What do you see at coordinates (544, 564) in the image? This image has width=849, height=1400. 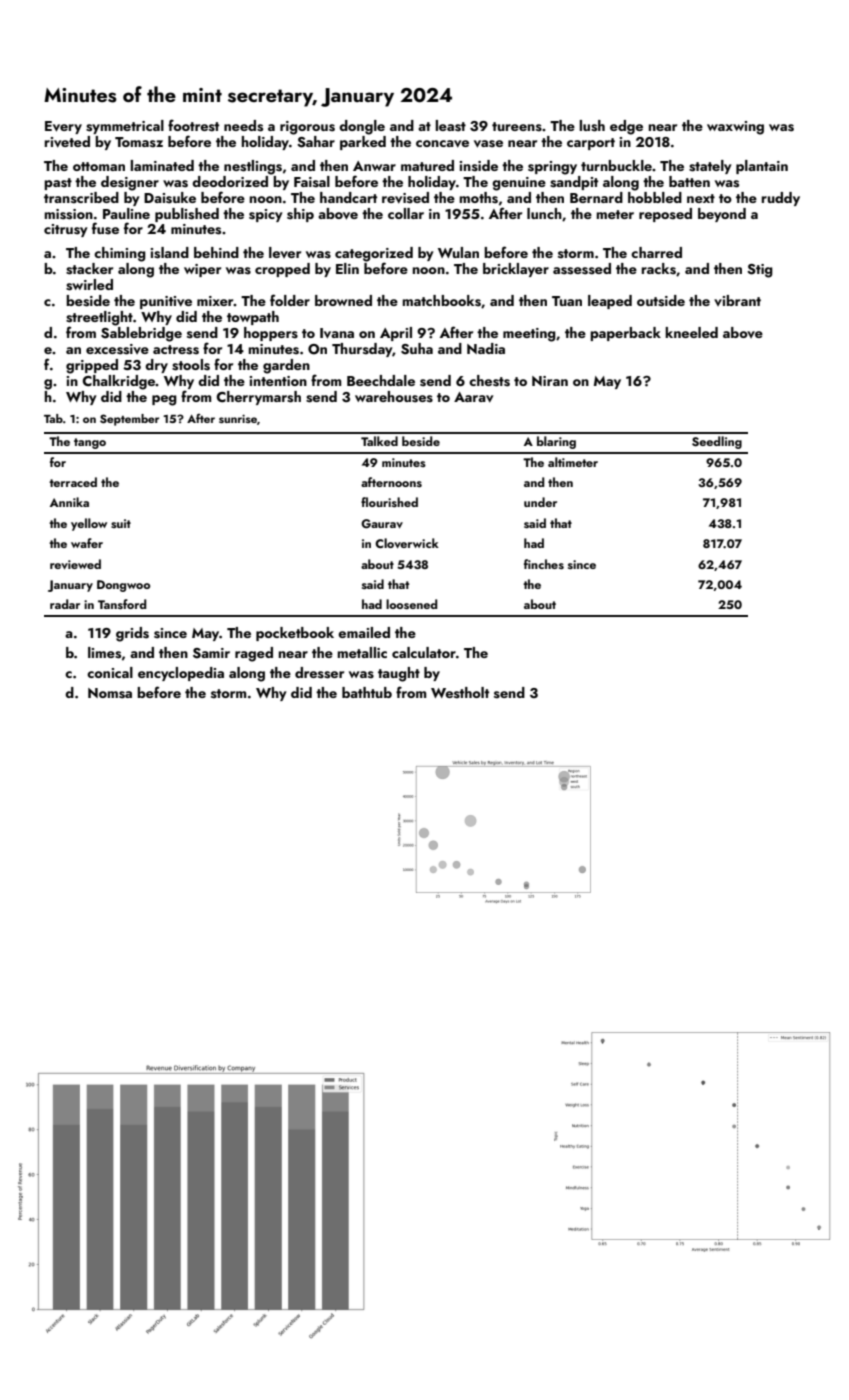 I see `finches` at bounding box center [544, 564].
